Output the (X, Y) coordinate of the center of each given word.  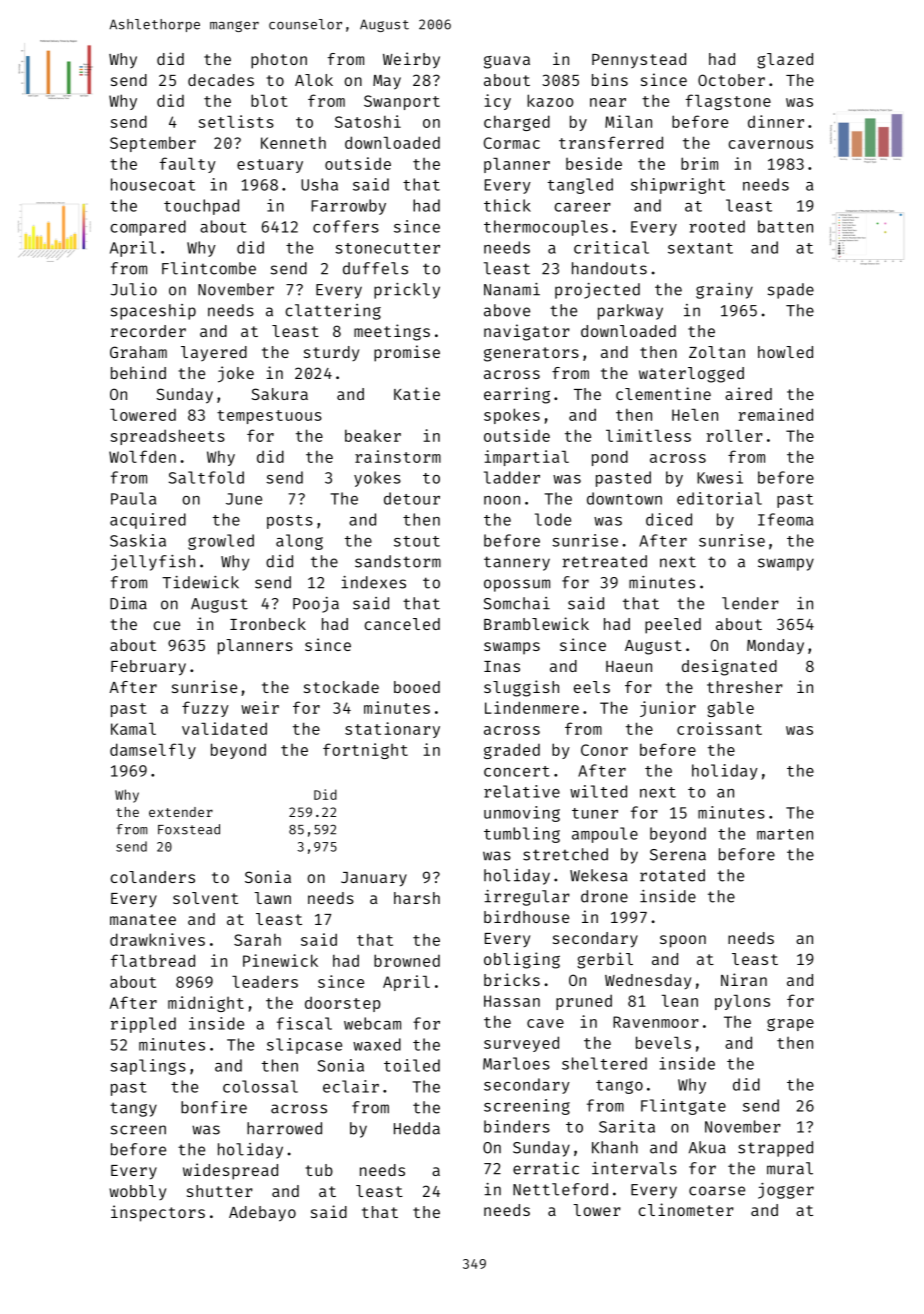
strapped (775, 1149)
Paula (133, 498)
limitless (648, 435)
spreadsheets (167, 437)
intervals (634, 1168)
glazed (785, 61)
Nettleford (560, 1189)
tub (319, 1170)
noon (502, 500)
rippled (143, 1025)
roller (735, 436)
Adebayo (262, 1214)
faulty (188, 165)
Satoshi (368, 121)
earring (517, 395)
